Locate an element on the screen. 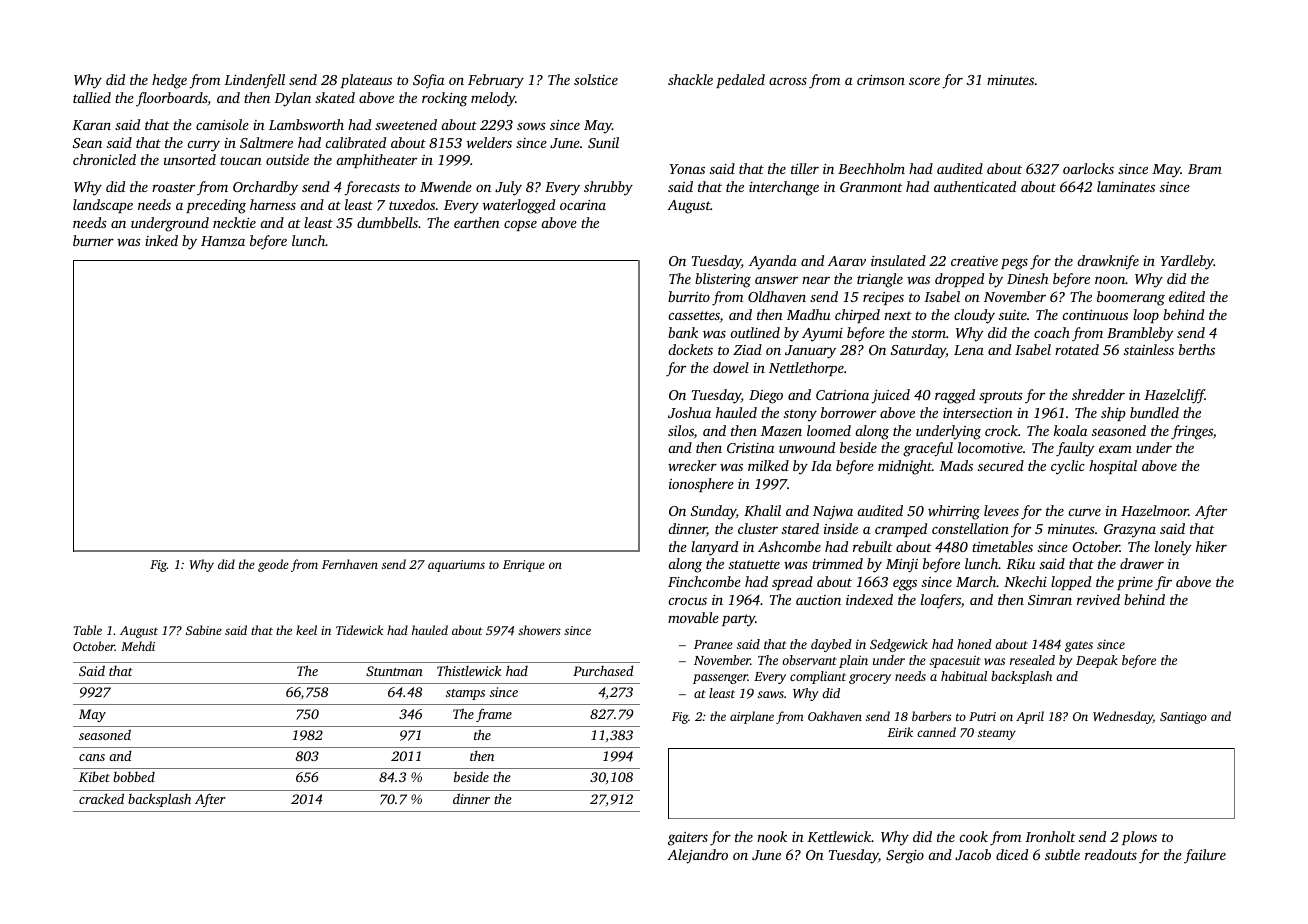  ship is located at coordinates (1113, 414).
